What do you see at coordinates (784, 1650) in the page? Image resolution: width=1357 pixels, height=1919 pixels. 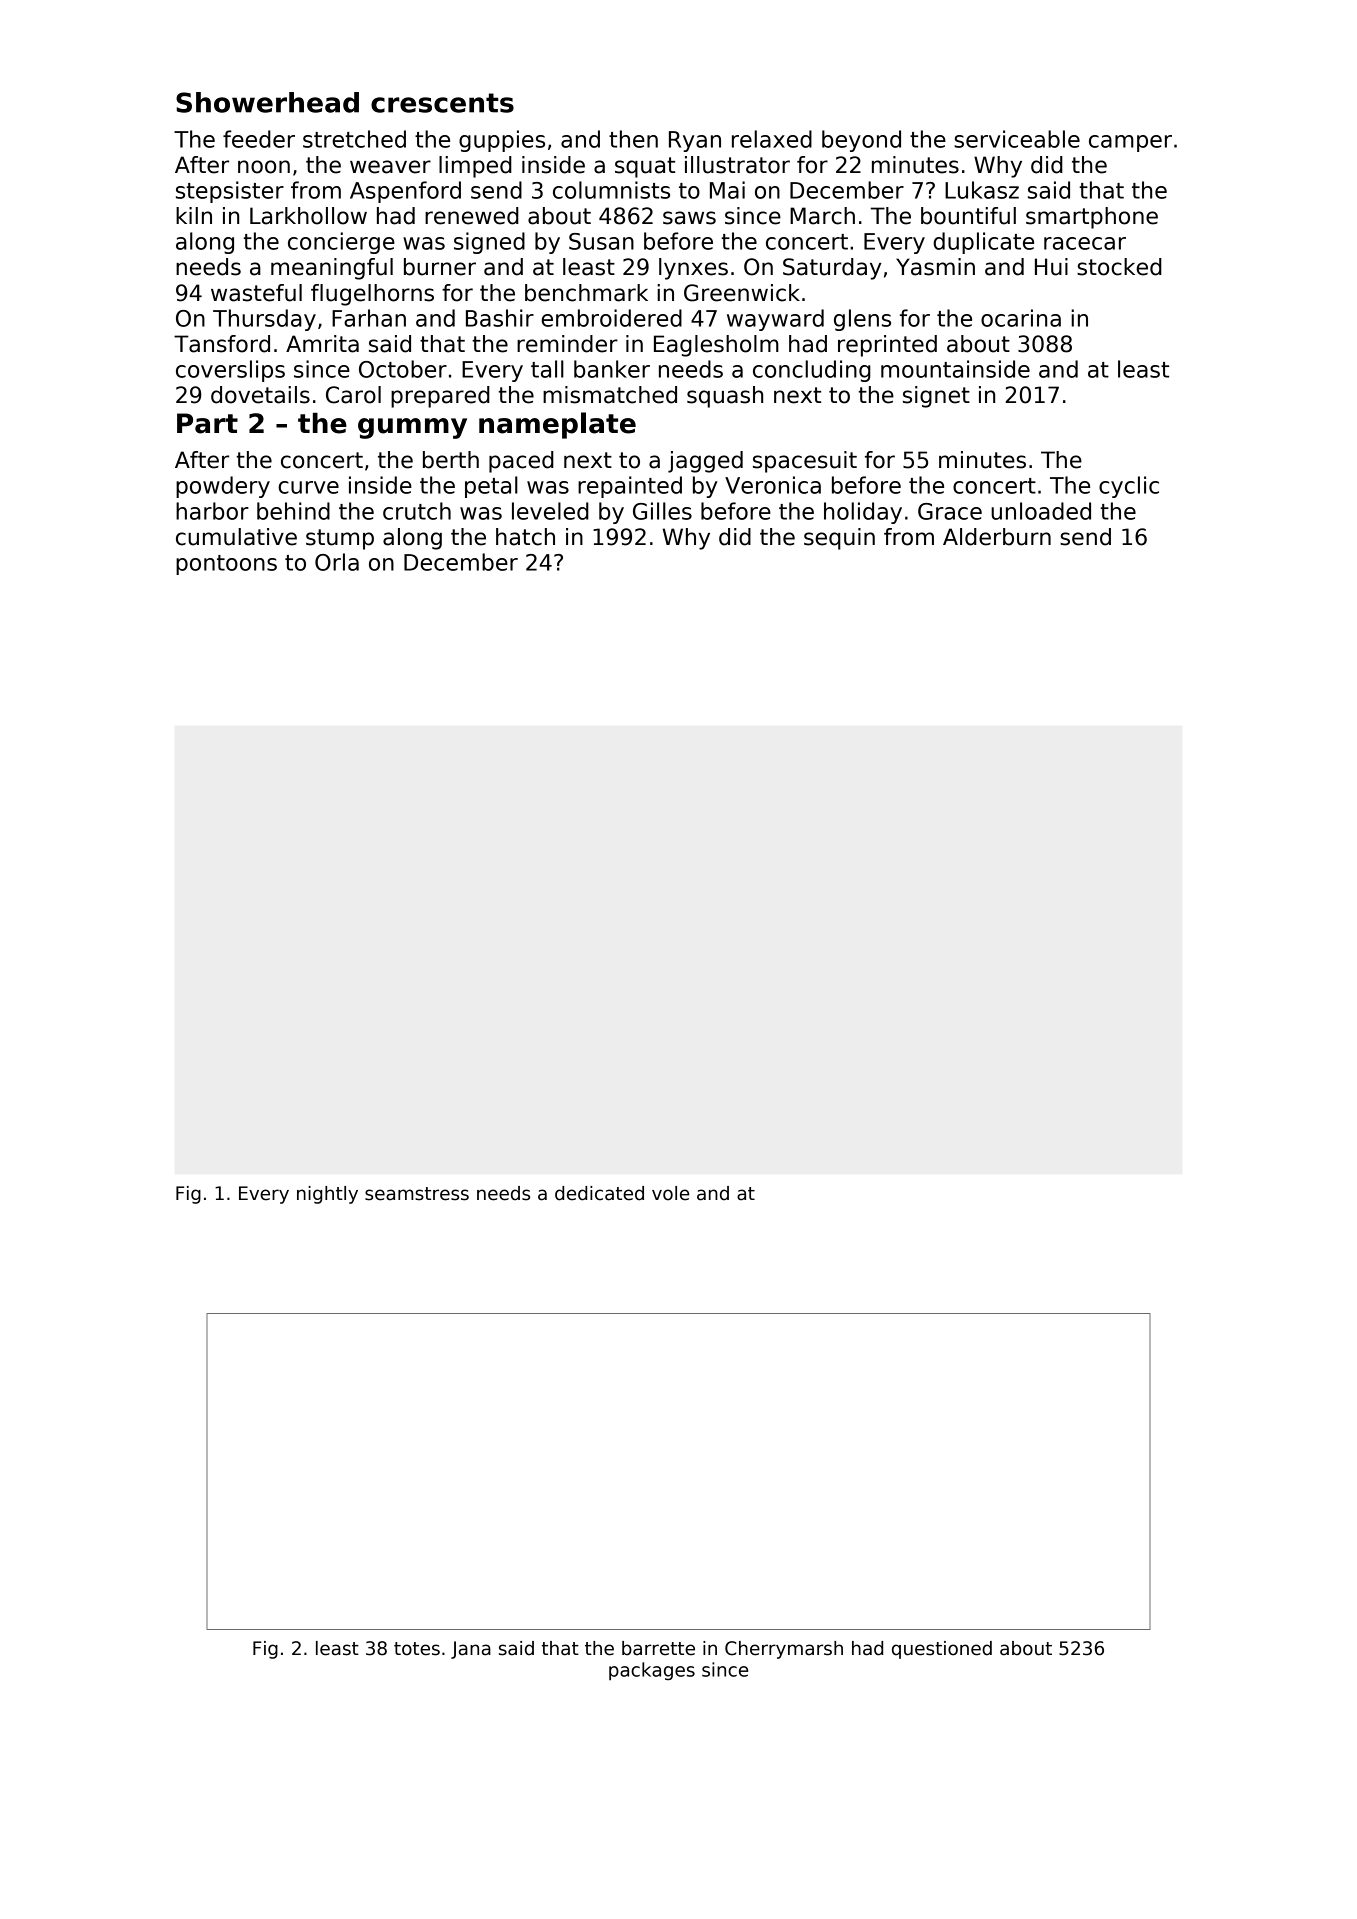 I see `Cherrymarsh` at bounding box center [784, 1650].
